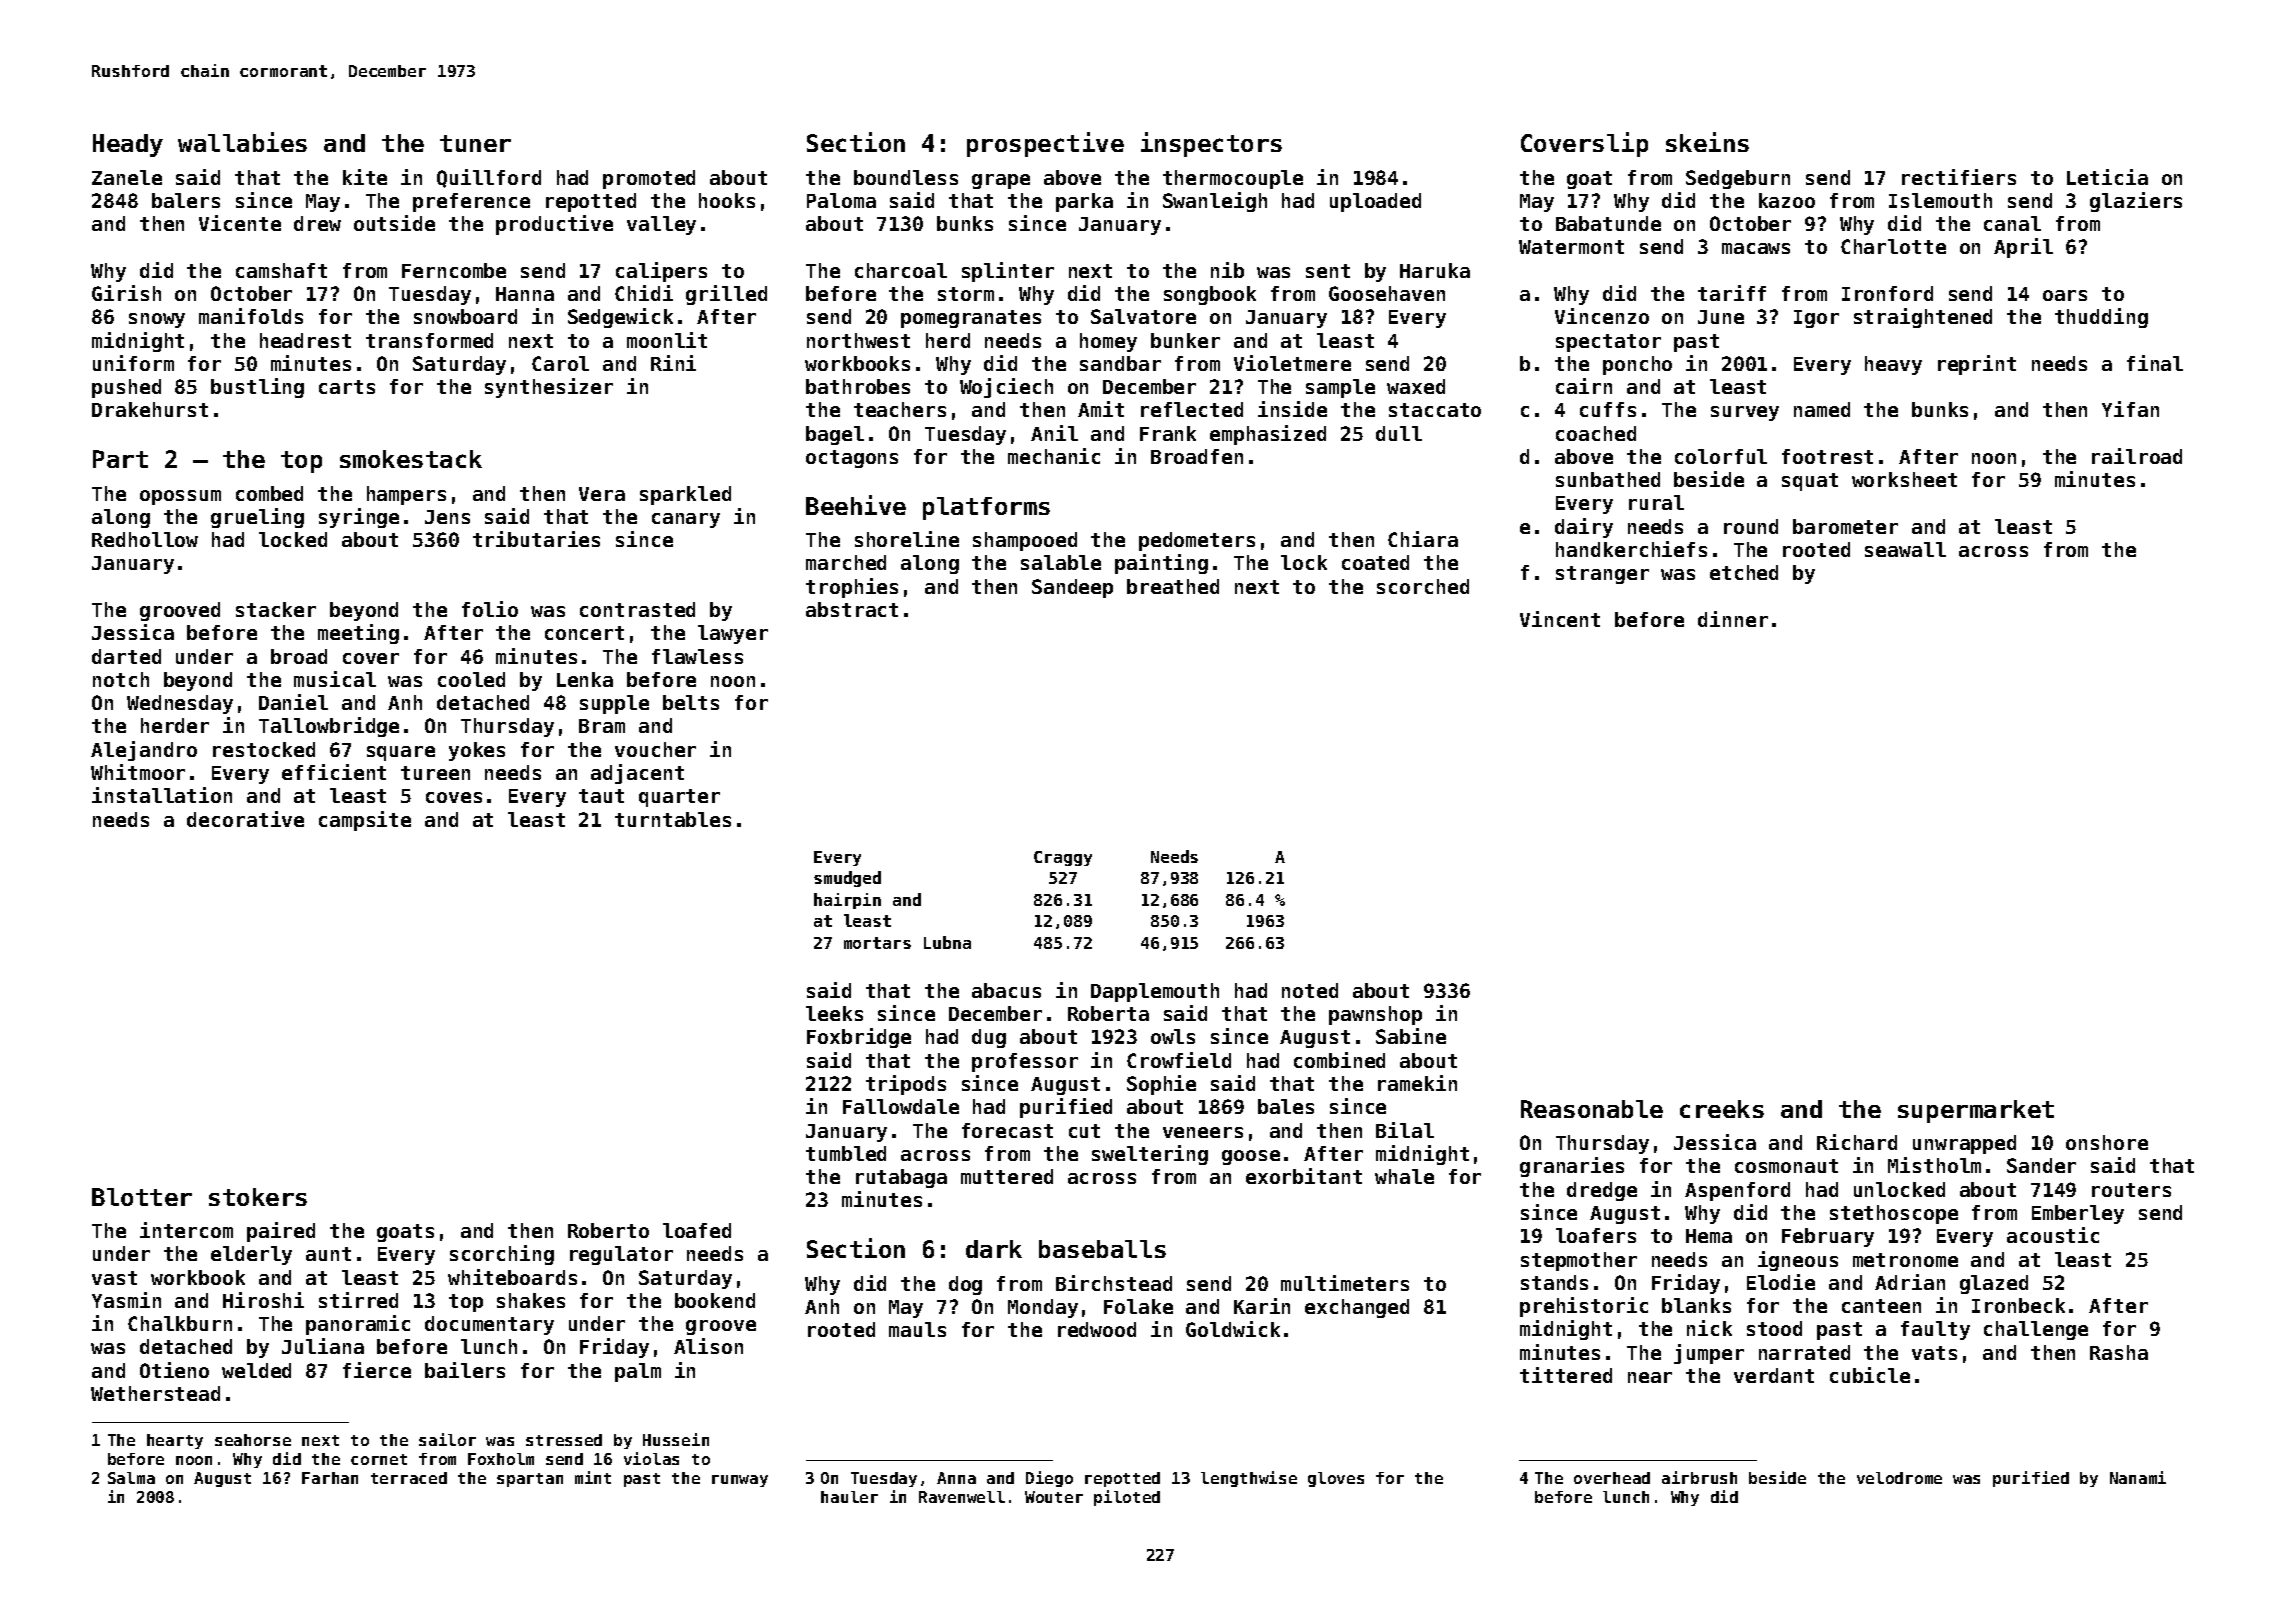 This page has height=1620, width=2292. I want to click on pedometers, so click(1197, 541).
